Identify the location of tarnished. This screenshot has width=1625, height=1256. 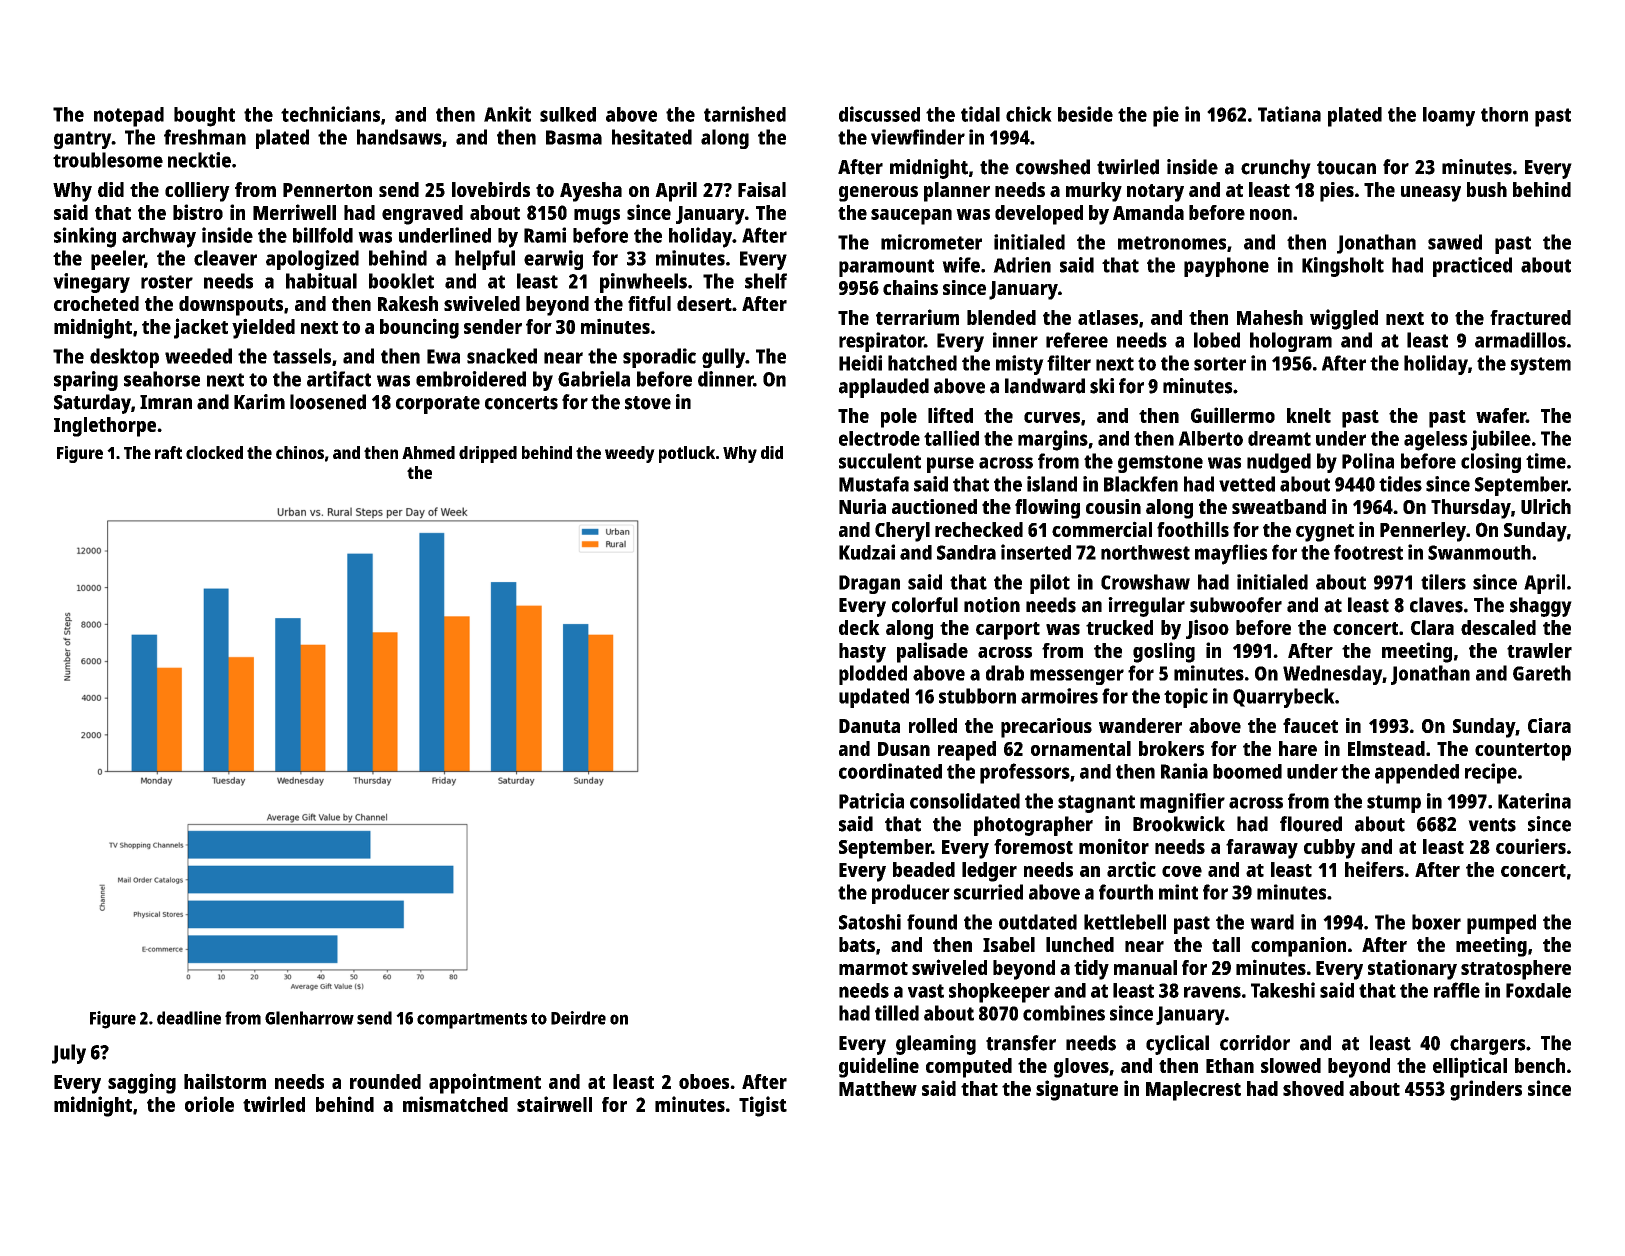
(745, 114).
